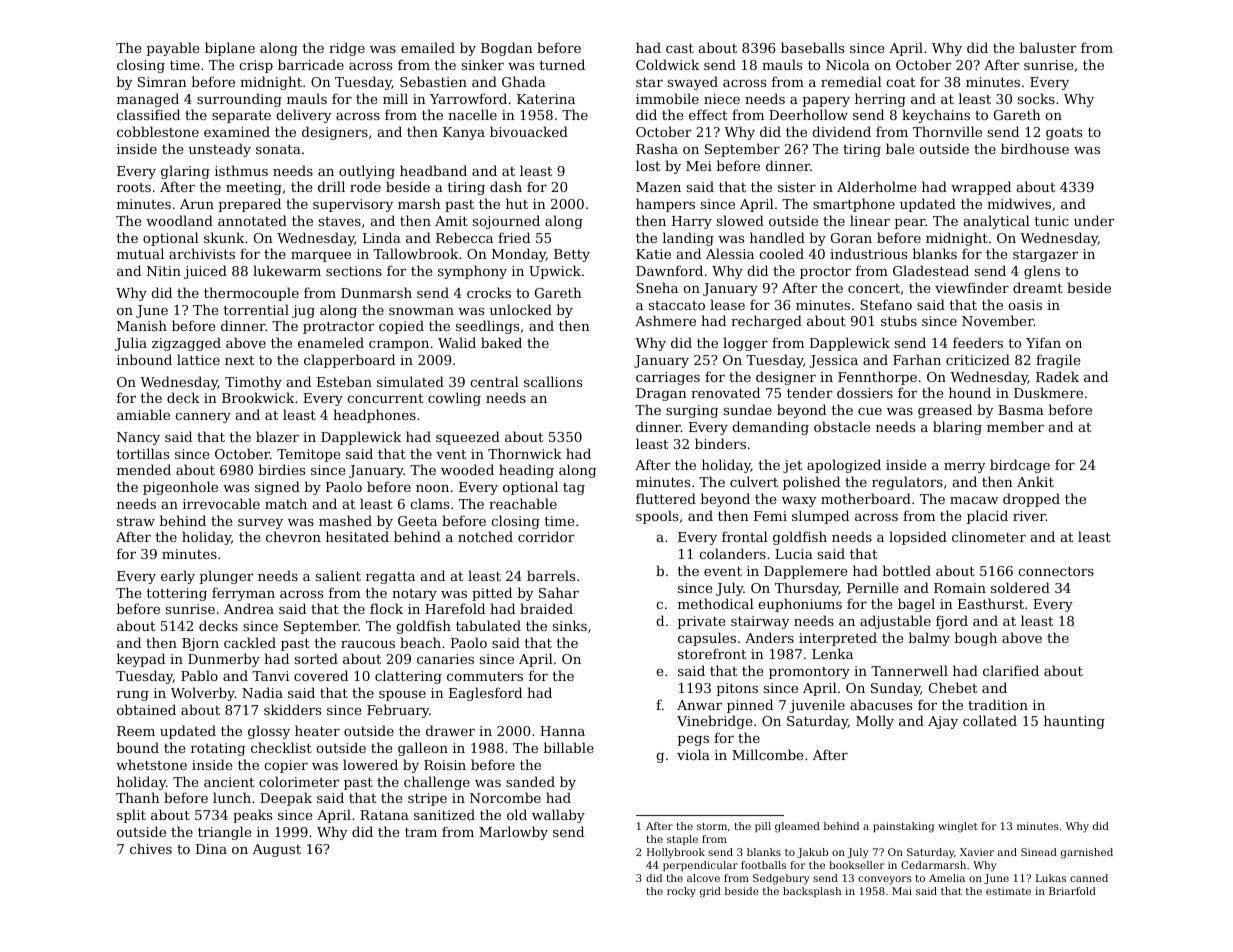 This page has height=952, width=1233. I want to click on binders, so click(720, 443).
